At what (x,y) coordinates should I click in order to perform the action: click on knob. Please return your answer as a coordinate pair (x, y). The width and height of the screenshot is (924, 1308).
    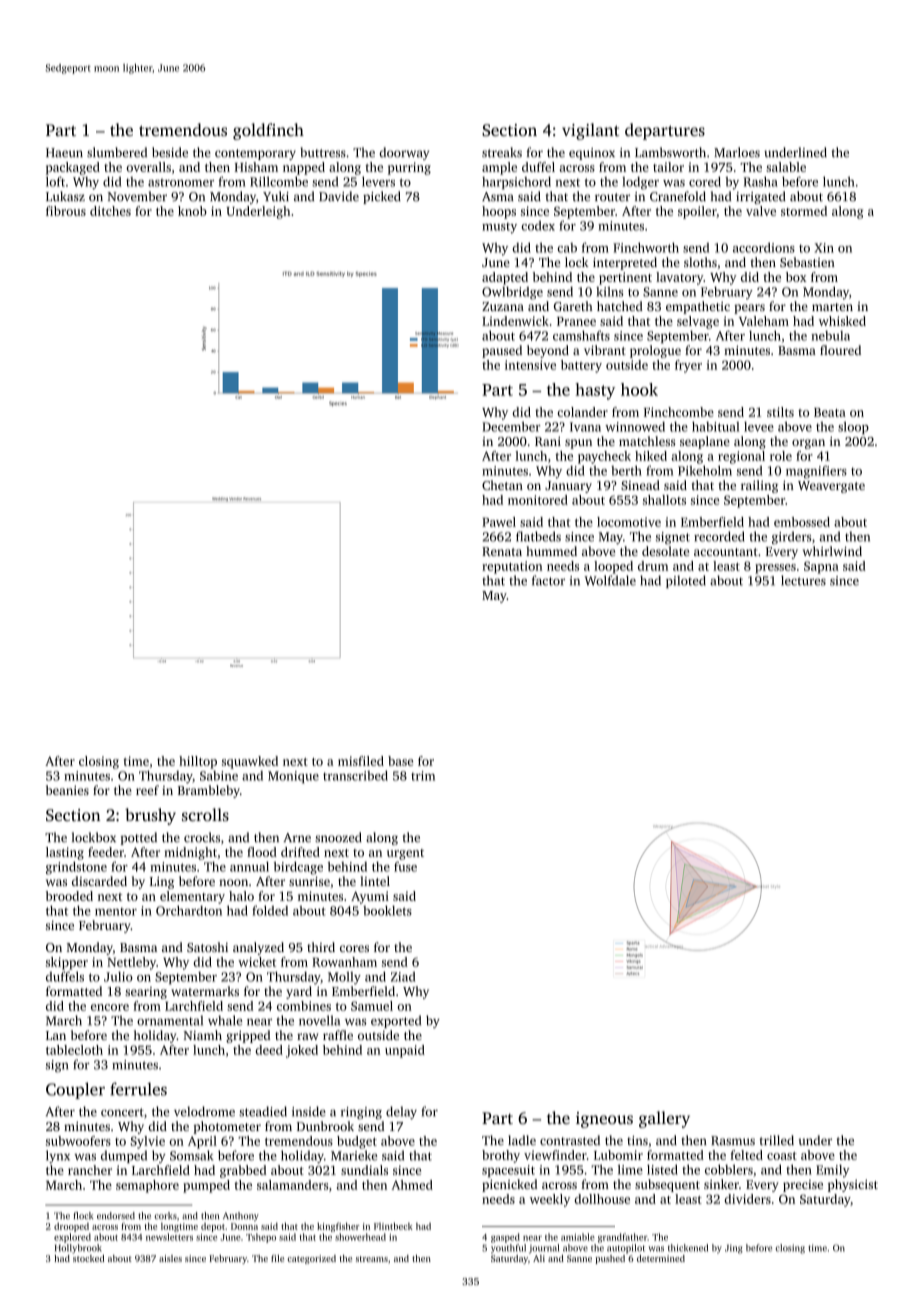
    Looking at the image, I should click on (192, 211).
